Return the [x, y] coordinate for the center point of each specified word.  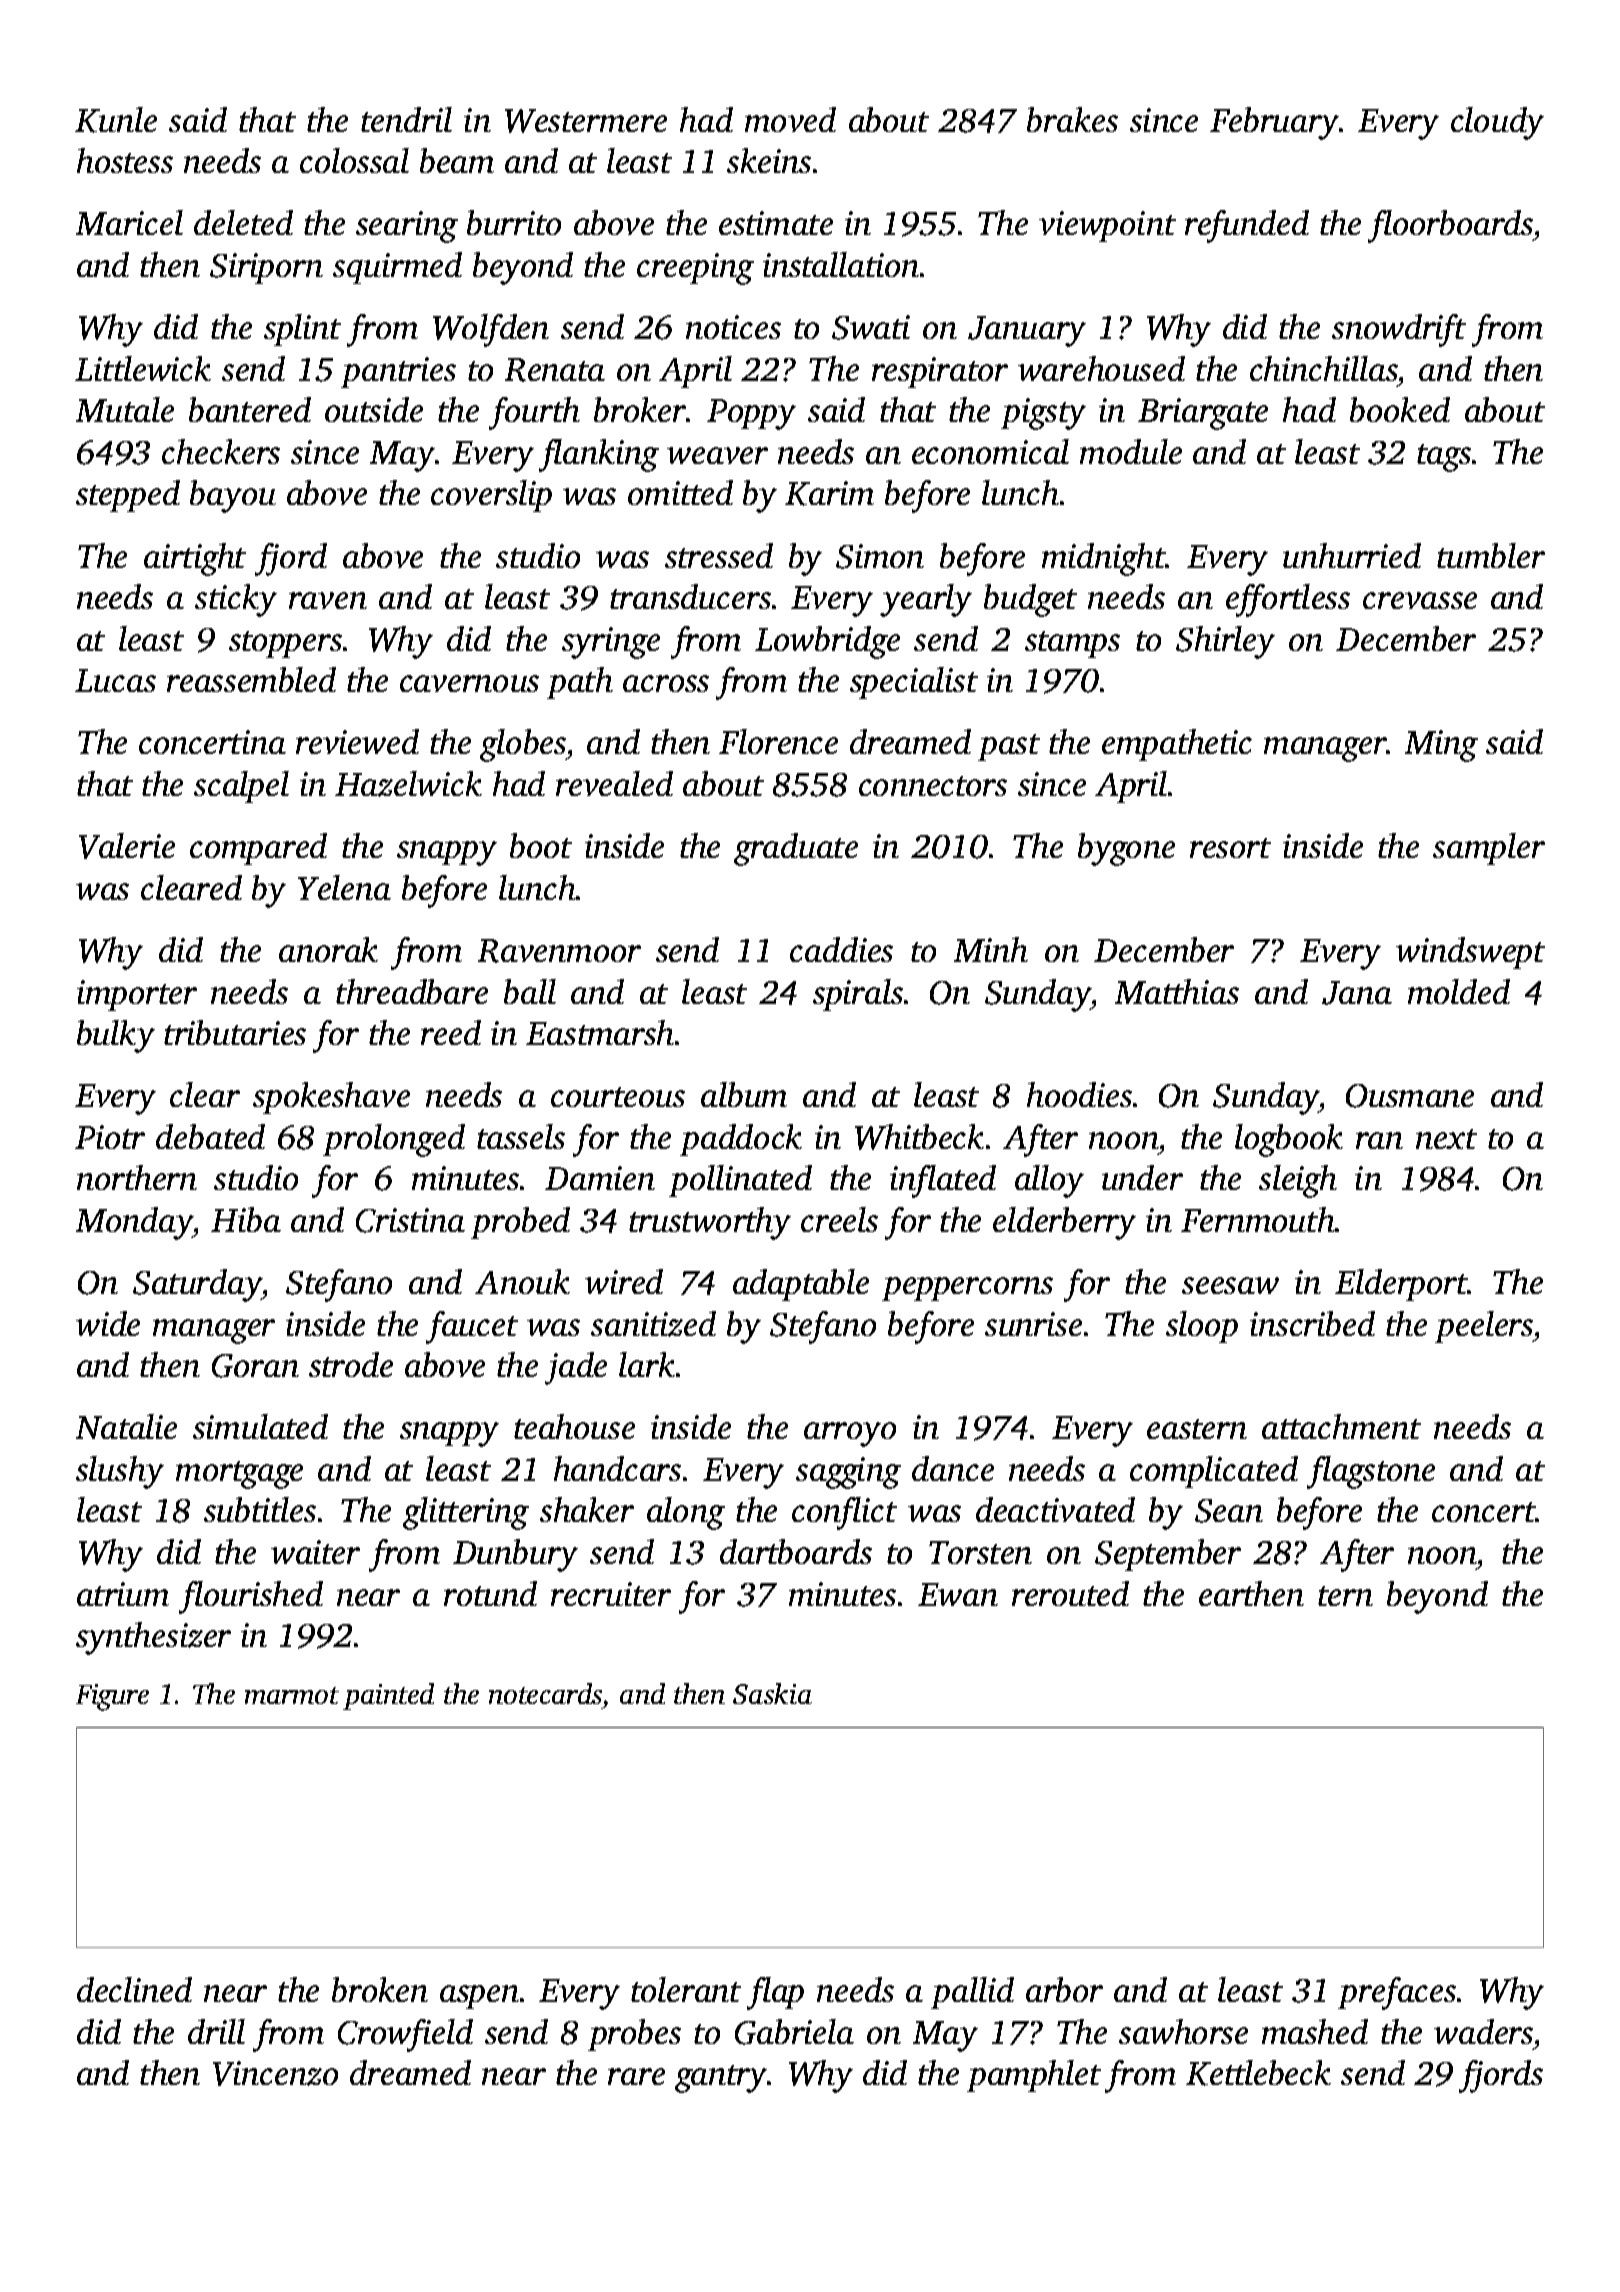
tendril [406, 119]
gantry [721, 2079]
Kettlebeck [1258, 2073]
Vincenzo [275, 2073]
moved [790, 119]
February [1274, 123]
